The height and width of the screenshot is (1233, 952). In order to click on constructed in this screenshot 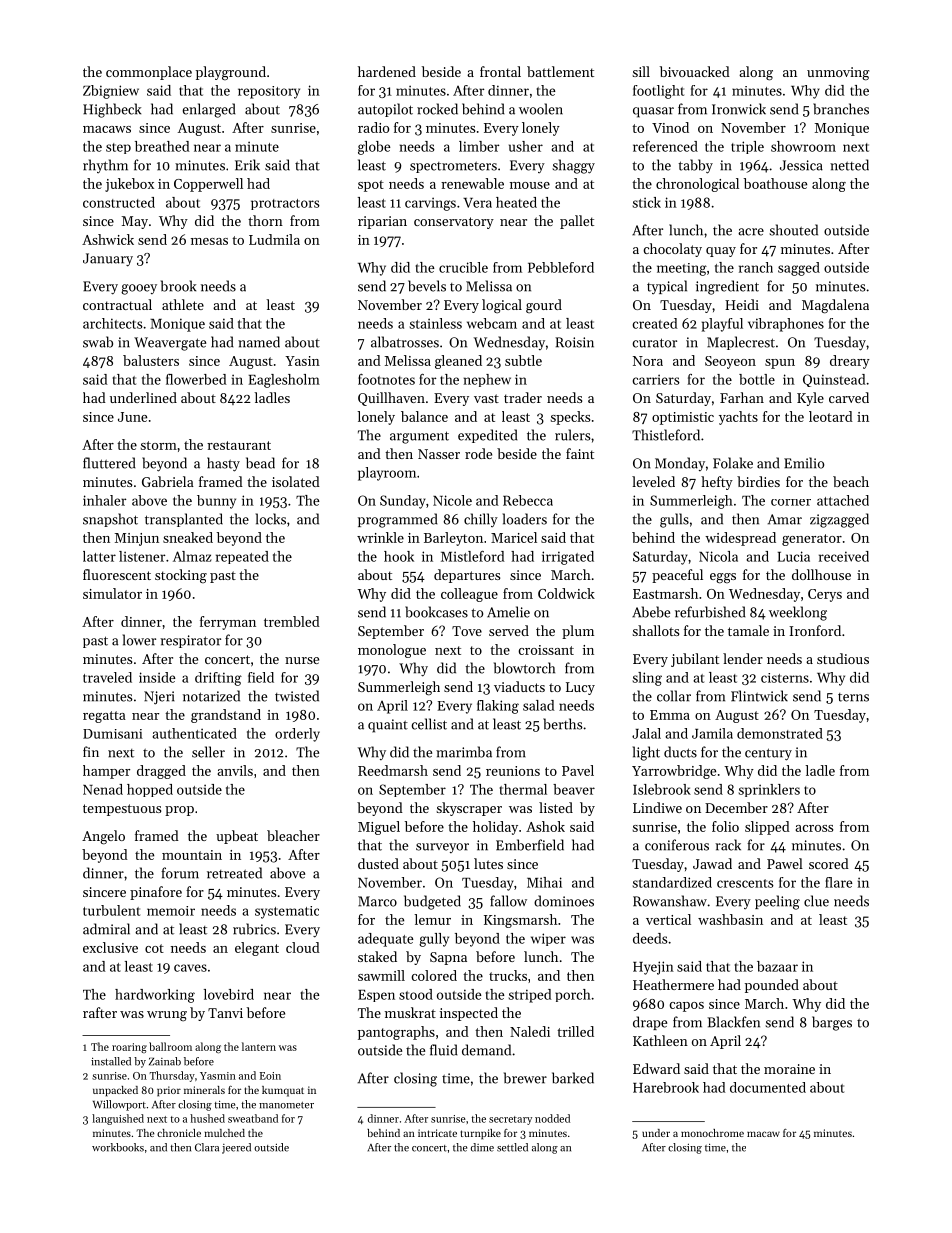, I will do `click(119, 202)`.
